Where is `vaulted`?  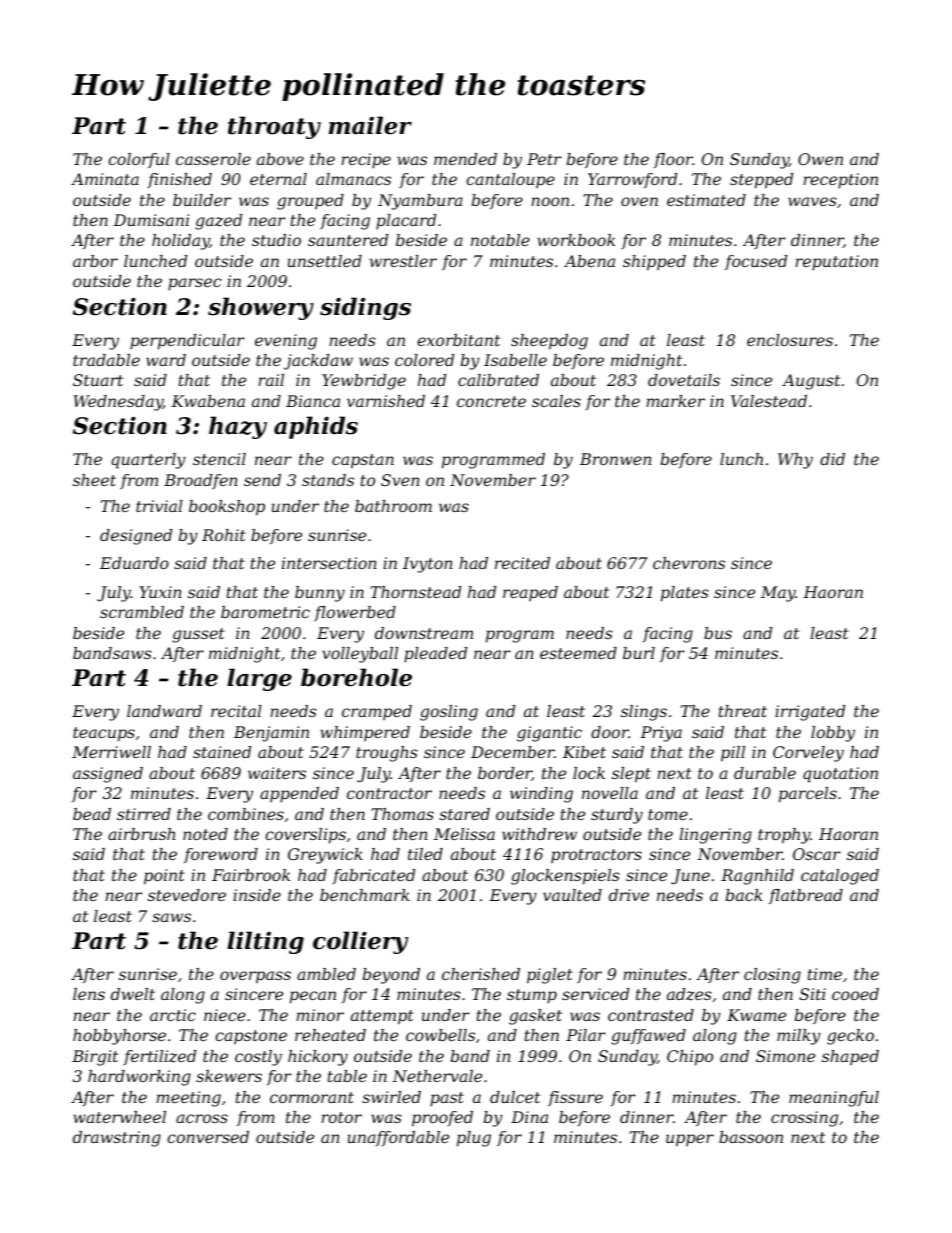 vaulted is located at coordinates (572, 895).
